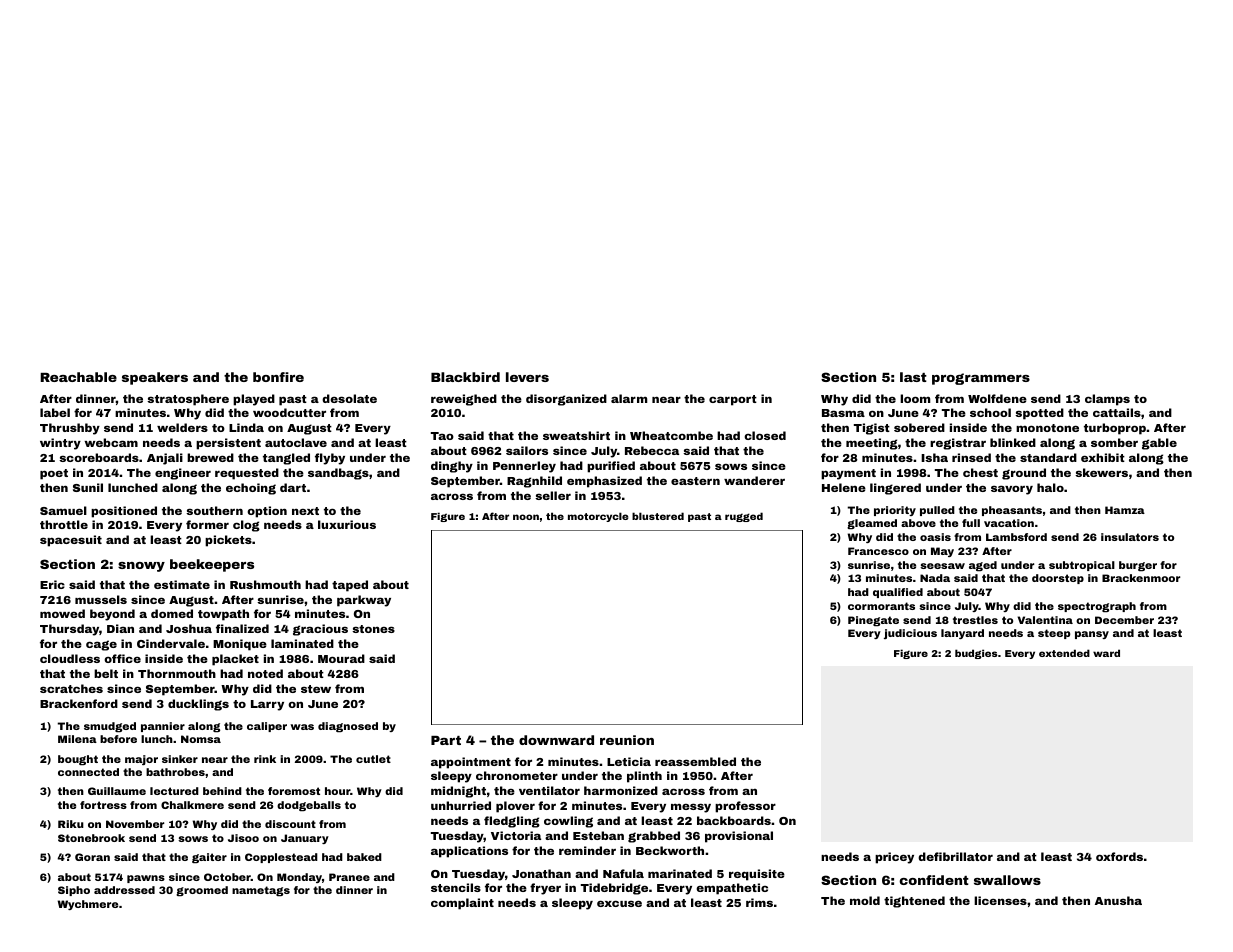 The width and height of the screenshot is (1233, 952). Describe the element at coordinates (913, 377) in the screenshot. I see `last` at that location.
